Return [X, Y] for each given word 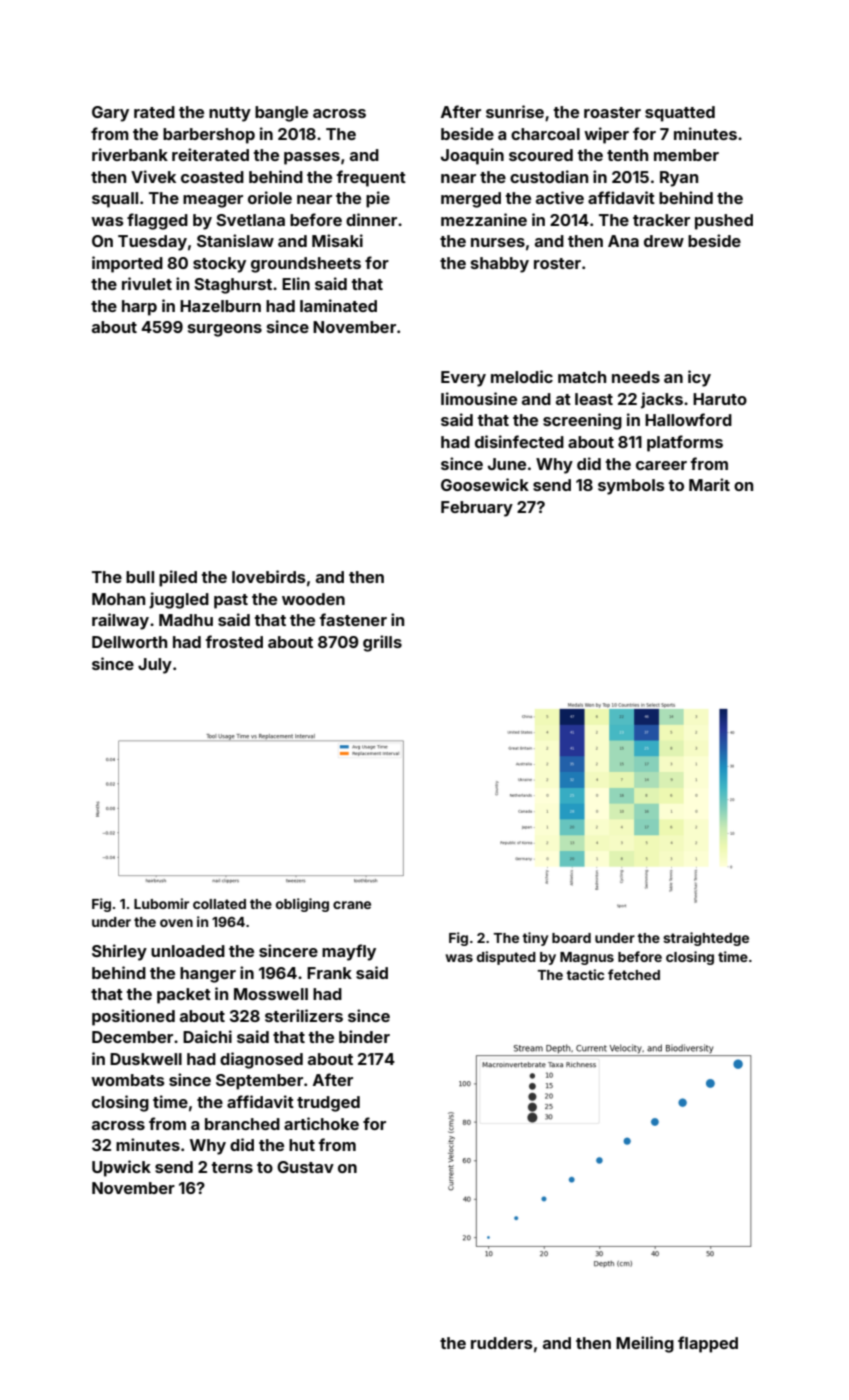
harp [139, 308]
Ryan [679, 179]
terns [232, 1167]
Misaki [337, 240]
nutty [230, 114]
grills [382, 643]
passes [312, 158]
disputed [506, 958]
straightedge [706, 939]
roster [557, 263]
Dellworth [129, 642]
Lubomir [161, 903]
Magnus [587, 958]
